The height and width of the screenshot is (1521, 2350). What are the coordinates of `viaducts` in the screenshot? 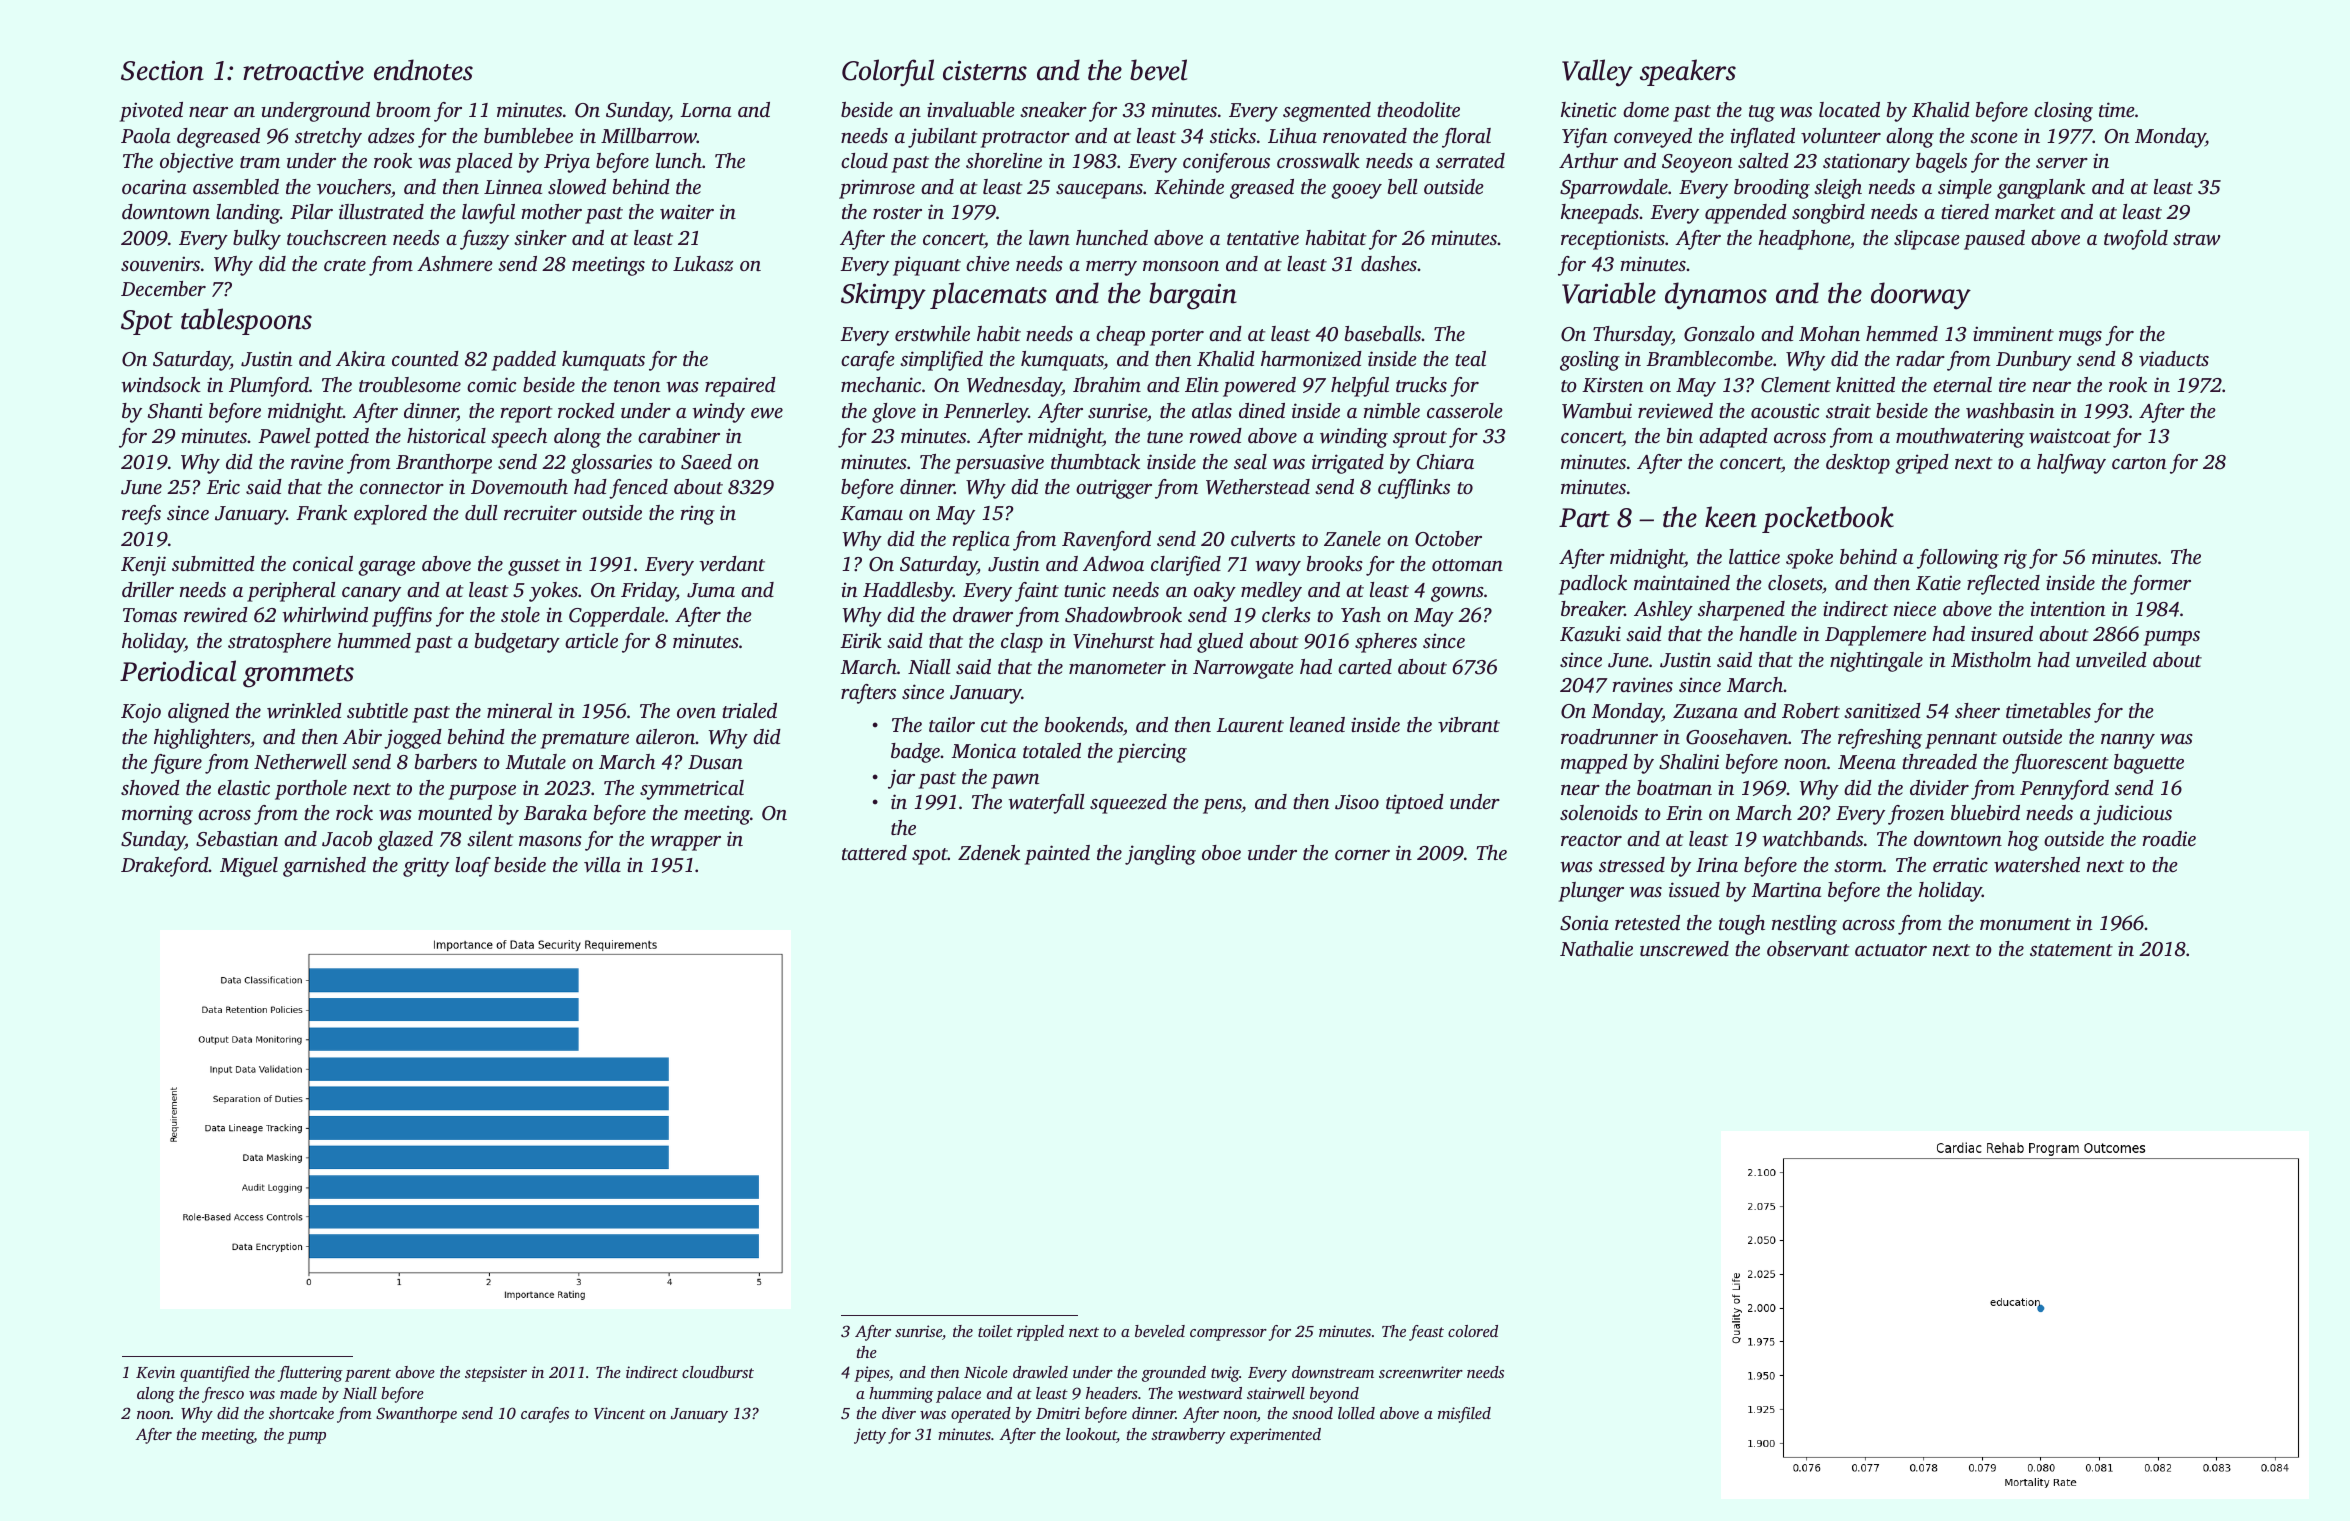 It's located at (2174, 358).
